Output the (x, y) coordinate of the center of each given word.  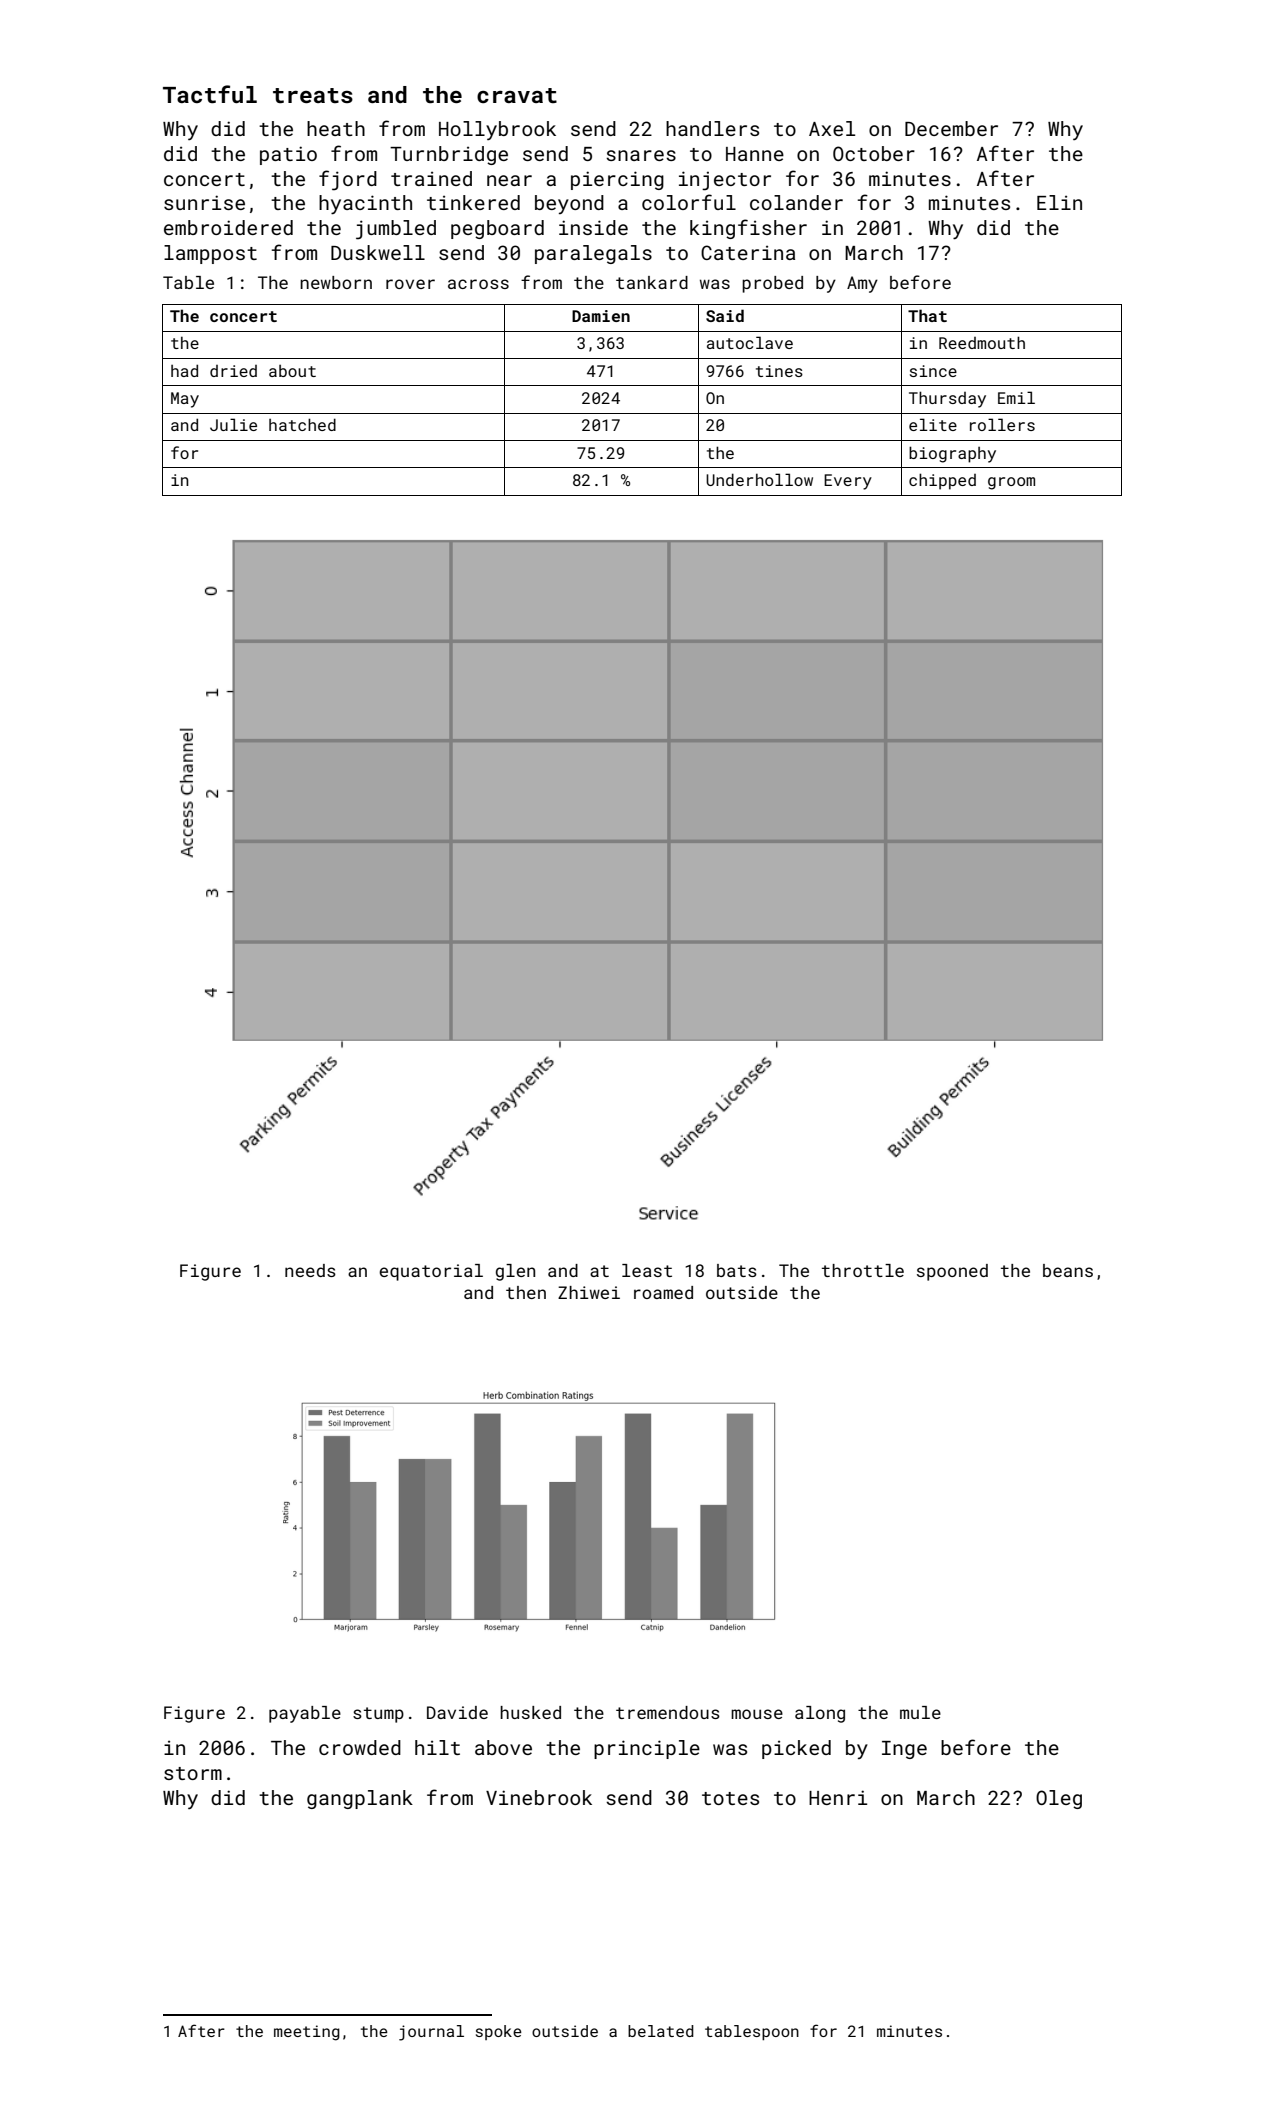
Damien (601, 316)
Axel (832, 128)
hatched (302, 424)
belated (661, 2031)
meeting (307, 2033)
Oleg (1059, 1799)
